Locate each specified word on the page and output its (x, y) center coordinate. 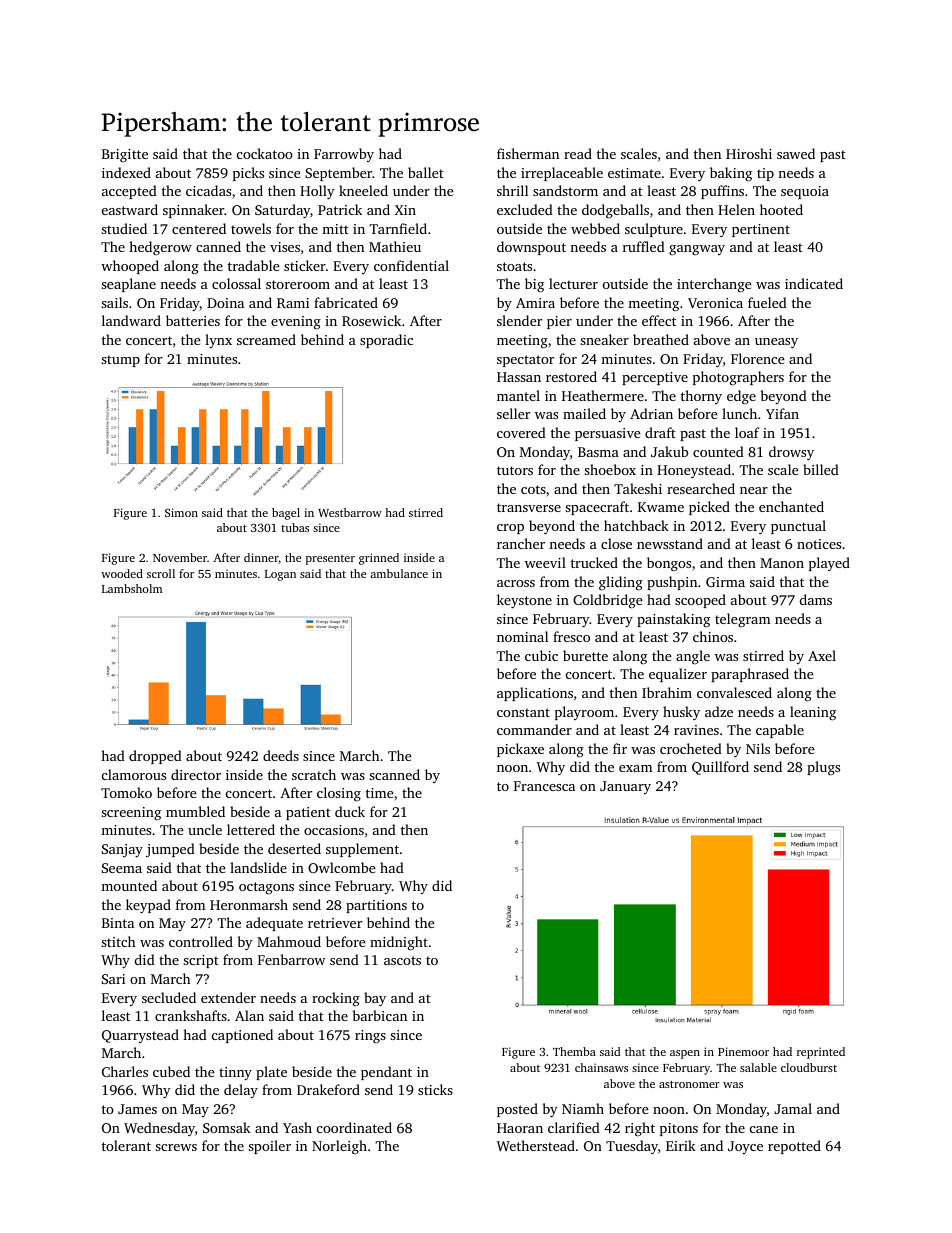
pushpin (672, 583)
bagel (286, 514)
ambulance (399, 573)
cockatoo (265, 153)
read (578, 153)
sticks (435, 1089)
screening (131, 814)
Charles (125, 1071)
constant (523, 712)
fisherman (528, 153)
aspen (685, 1054)
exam (635, 768)
